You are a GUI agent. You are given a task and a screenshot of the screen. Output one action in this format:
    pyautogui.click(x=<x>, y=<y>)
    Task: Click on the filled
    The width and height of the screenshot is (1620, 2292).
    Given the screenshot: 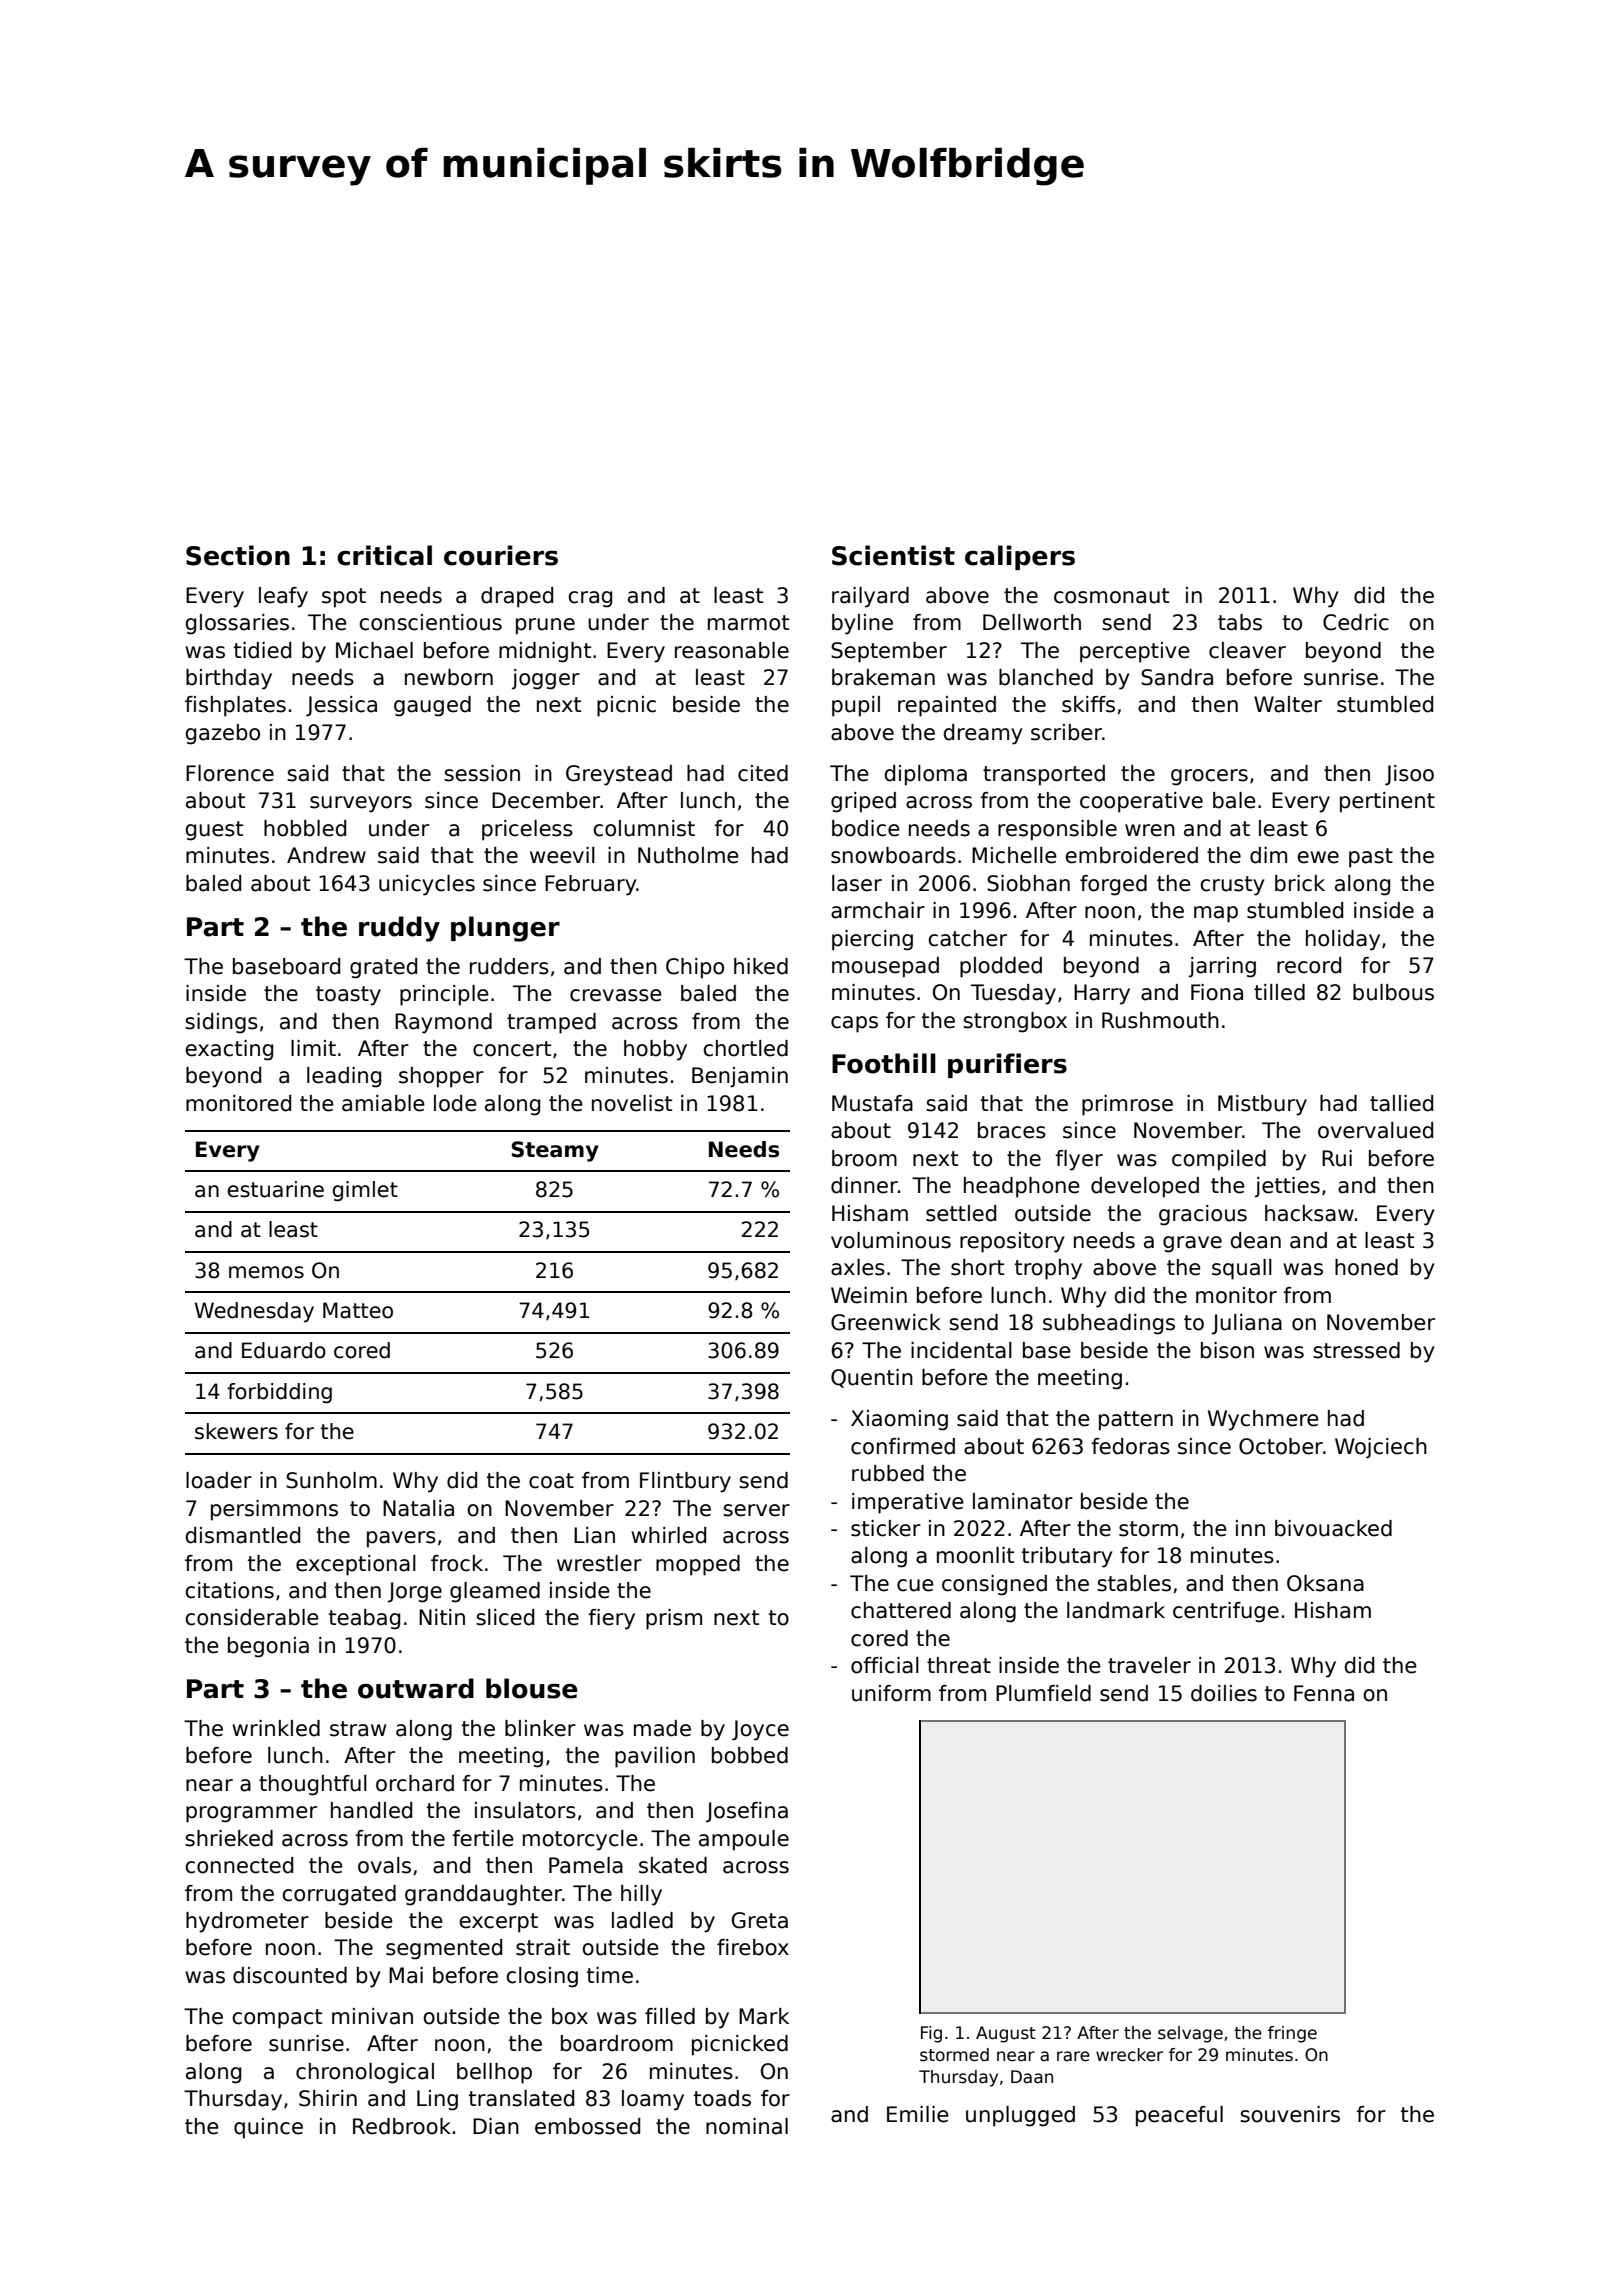 What is the action you would take?
    pyautogui.click(x=670, y=2016)
